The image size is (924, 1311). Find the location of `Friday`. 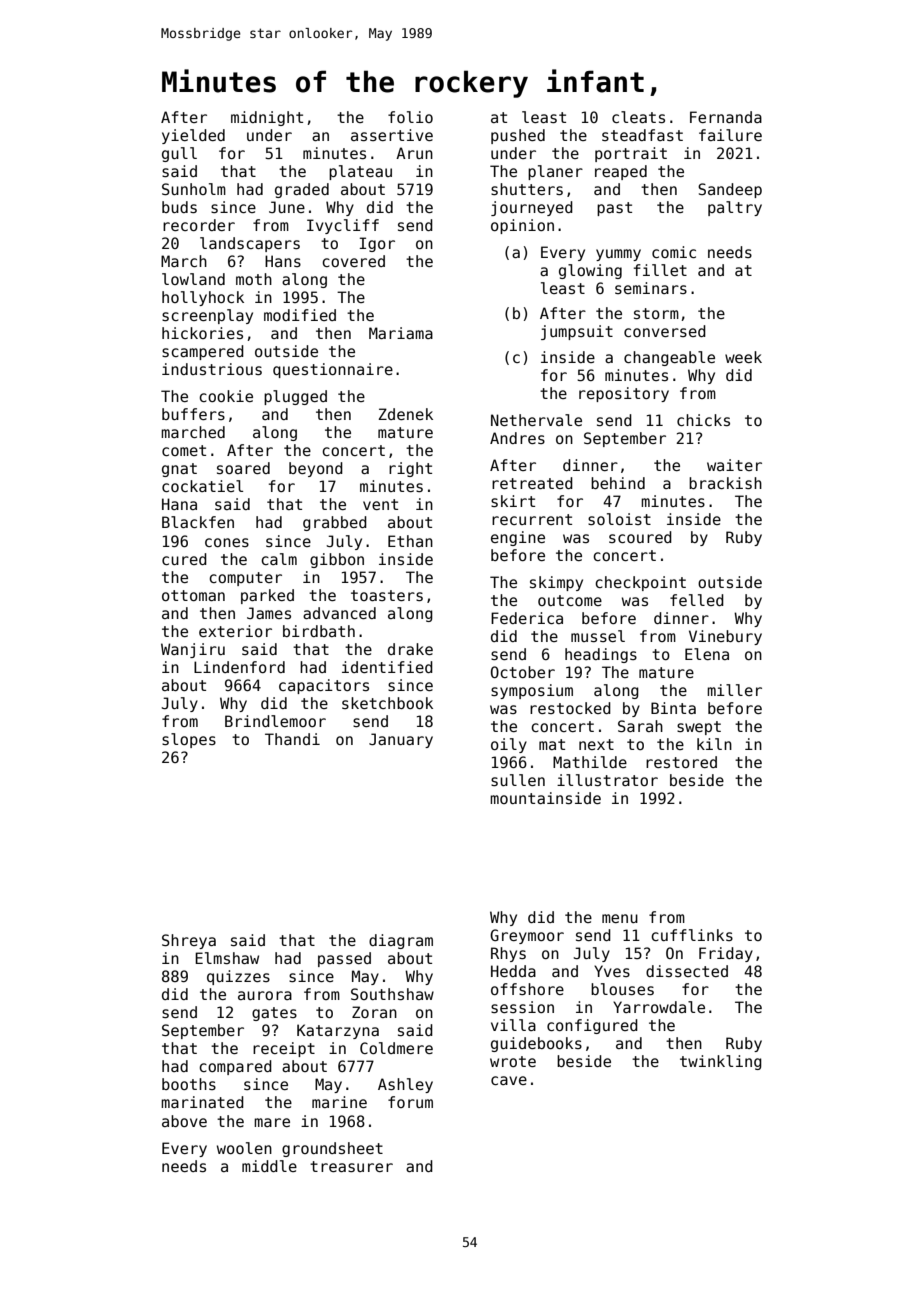

Friday is located at coordinates (726, 954).
